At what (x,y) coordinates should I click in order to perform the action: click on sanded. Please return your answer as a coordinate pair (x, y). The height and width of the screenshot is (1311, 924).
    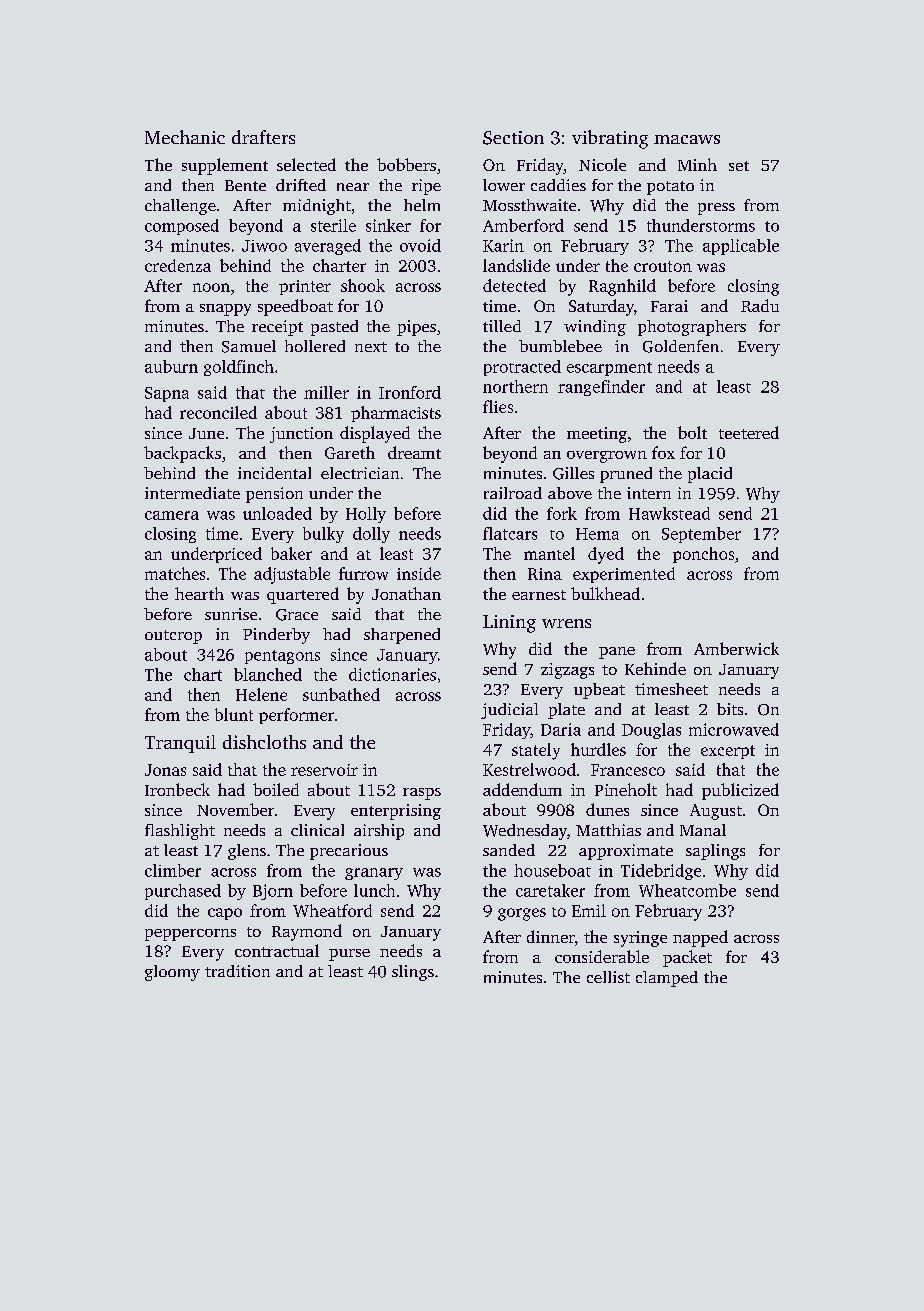
    Looking at the image, I should click on (509, 850).
